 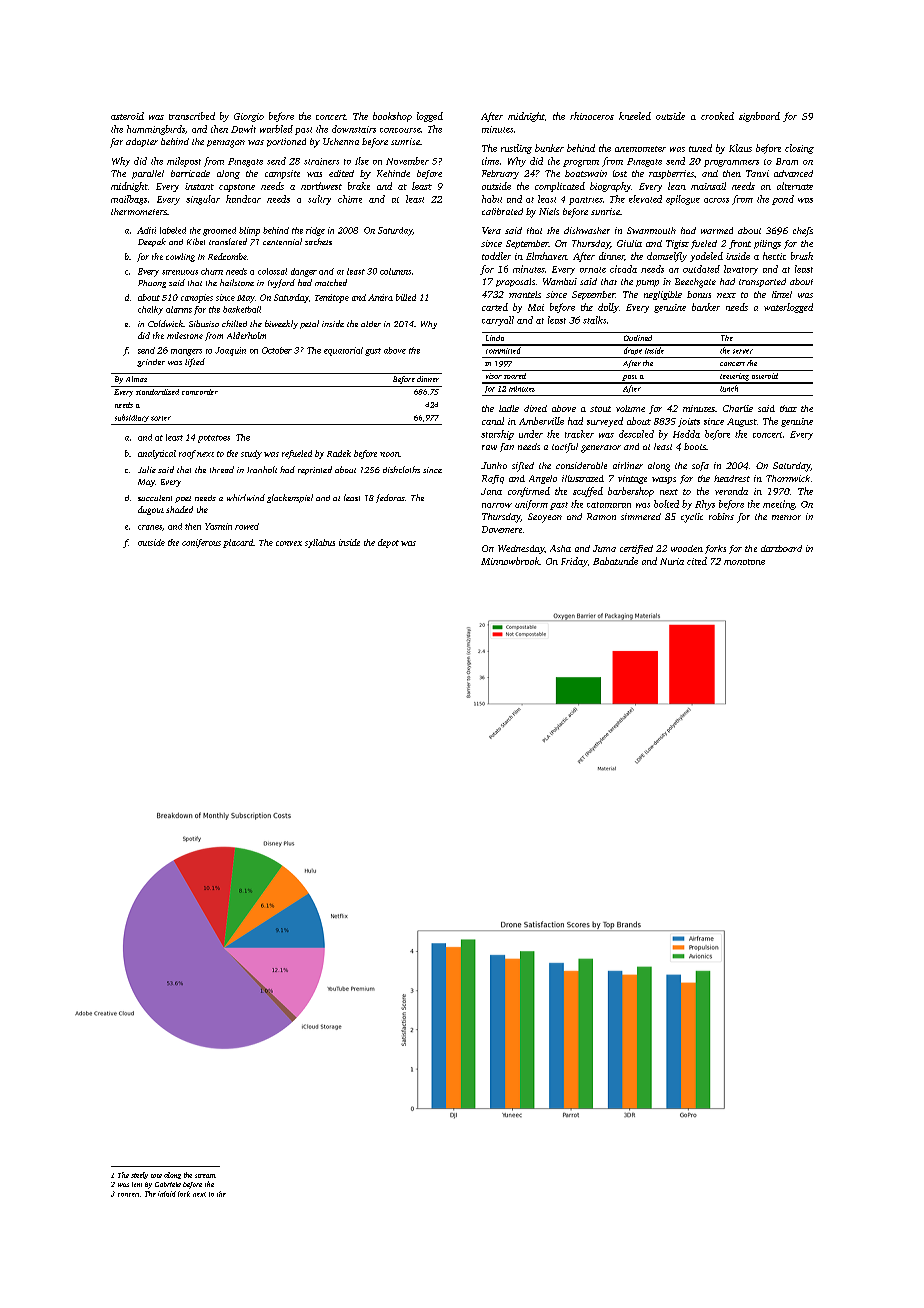 What do you see at coordinates (496, 256) in the page?
I see `toddler` at bounding box center [496, 256].
